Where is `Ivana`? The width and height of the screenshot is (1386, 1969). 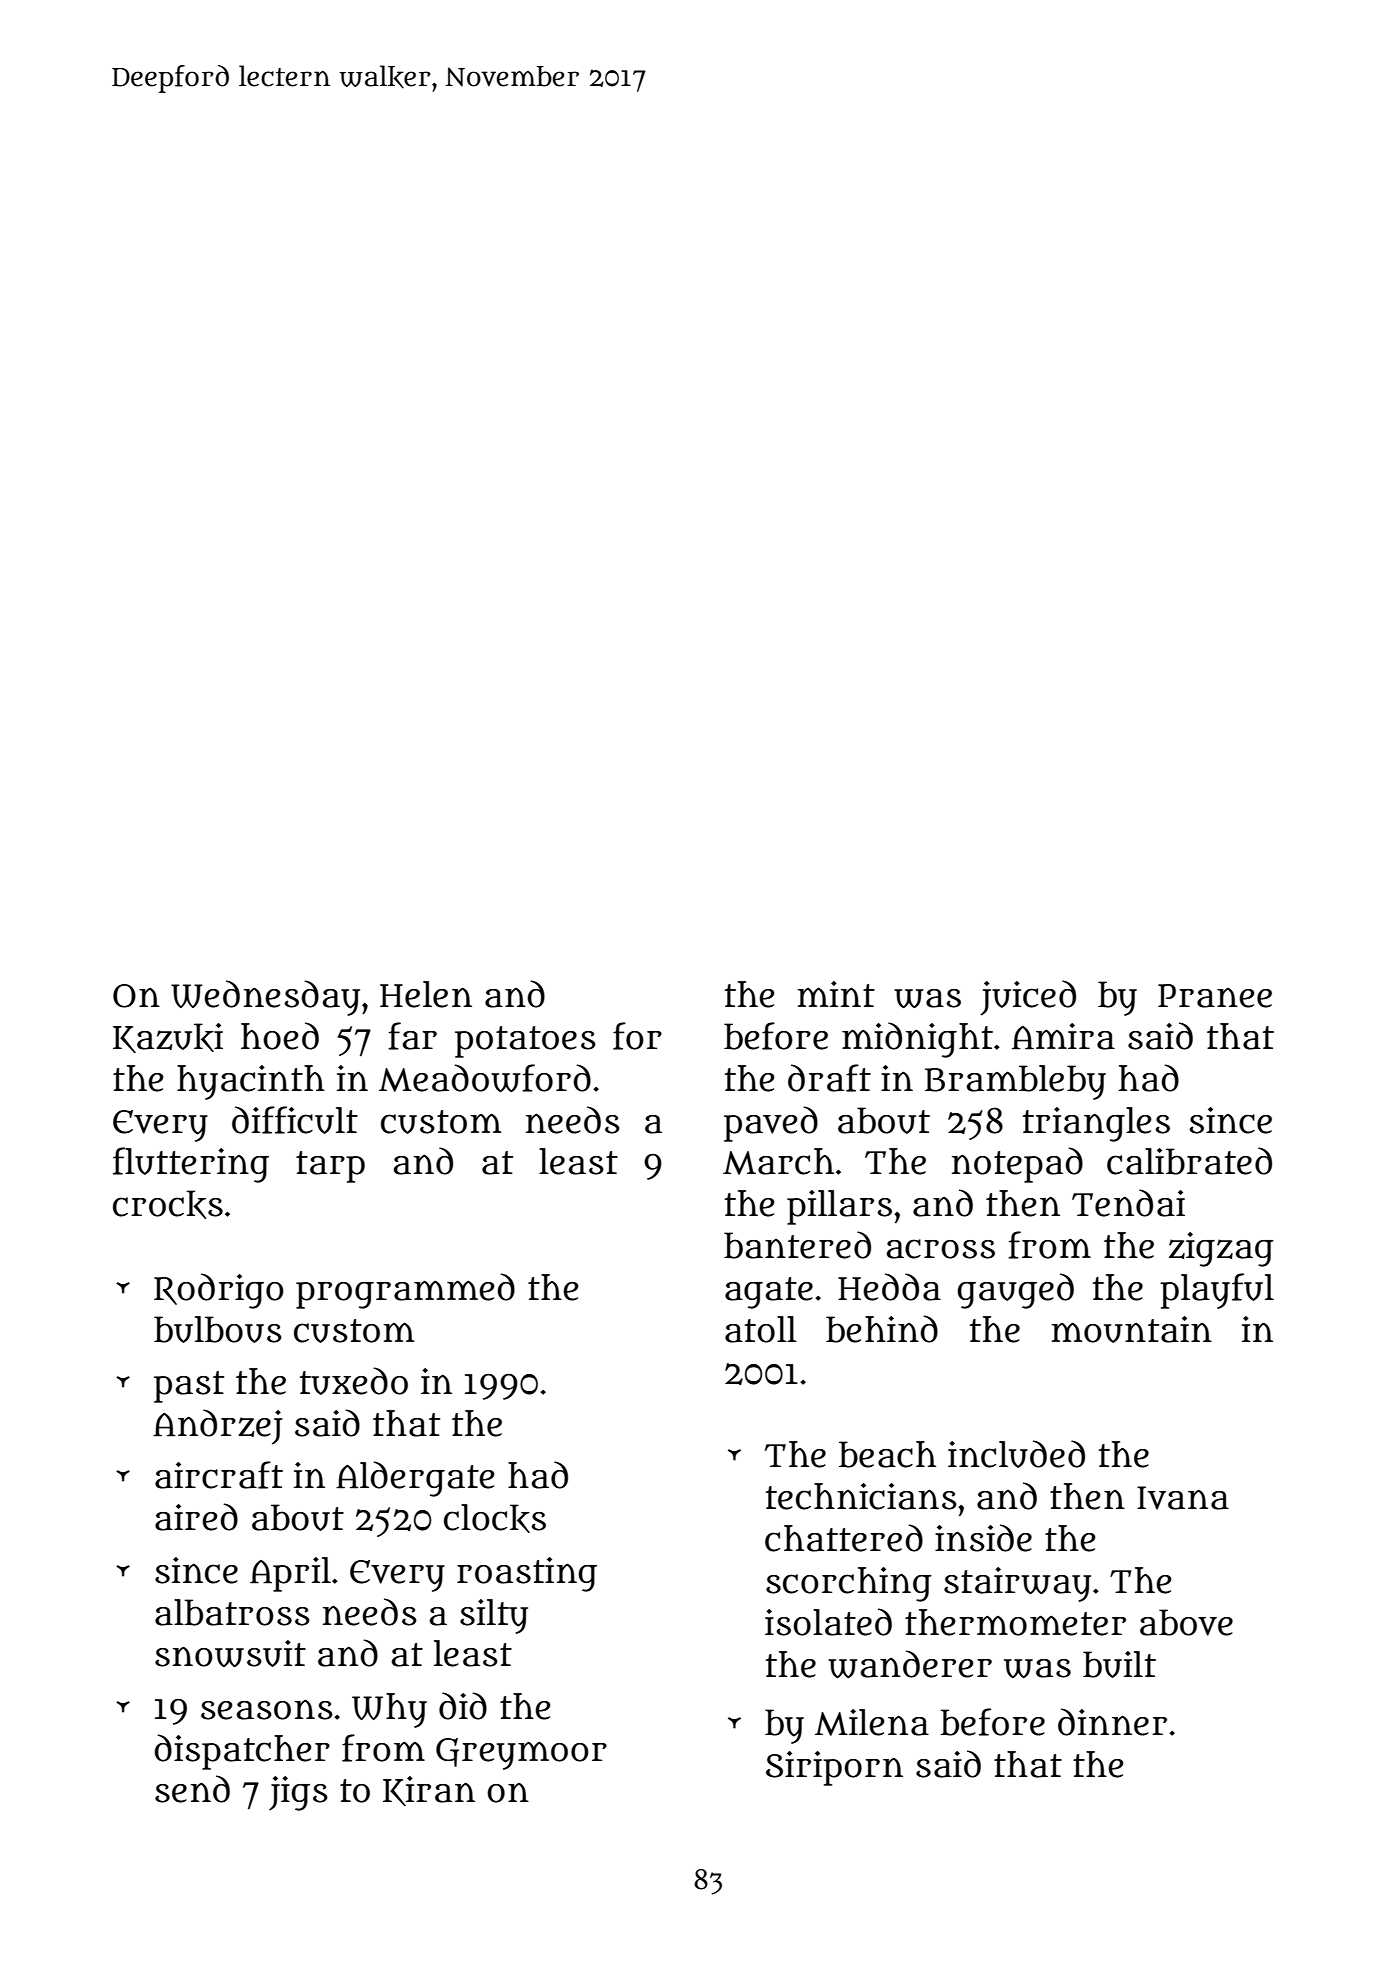 Ivana is located at coordinates (1183, 1498).
